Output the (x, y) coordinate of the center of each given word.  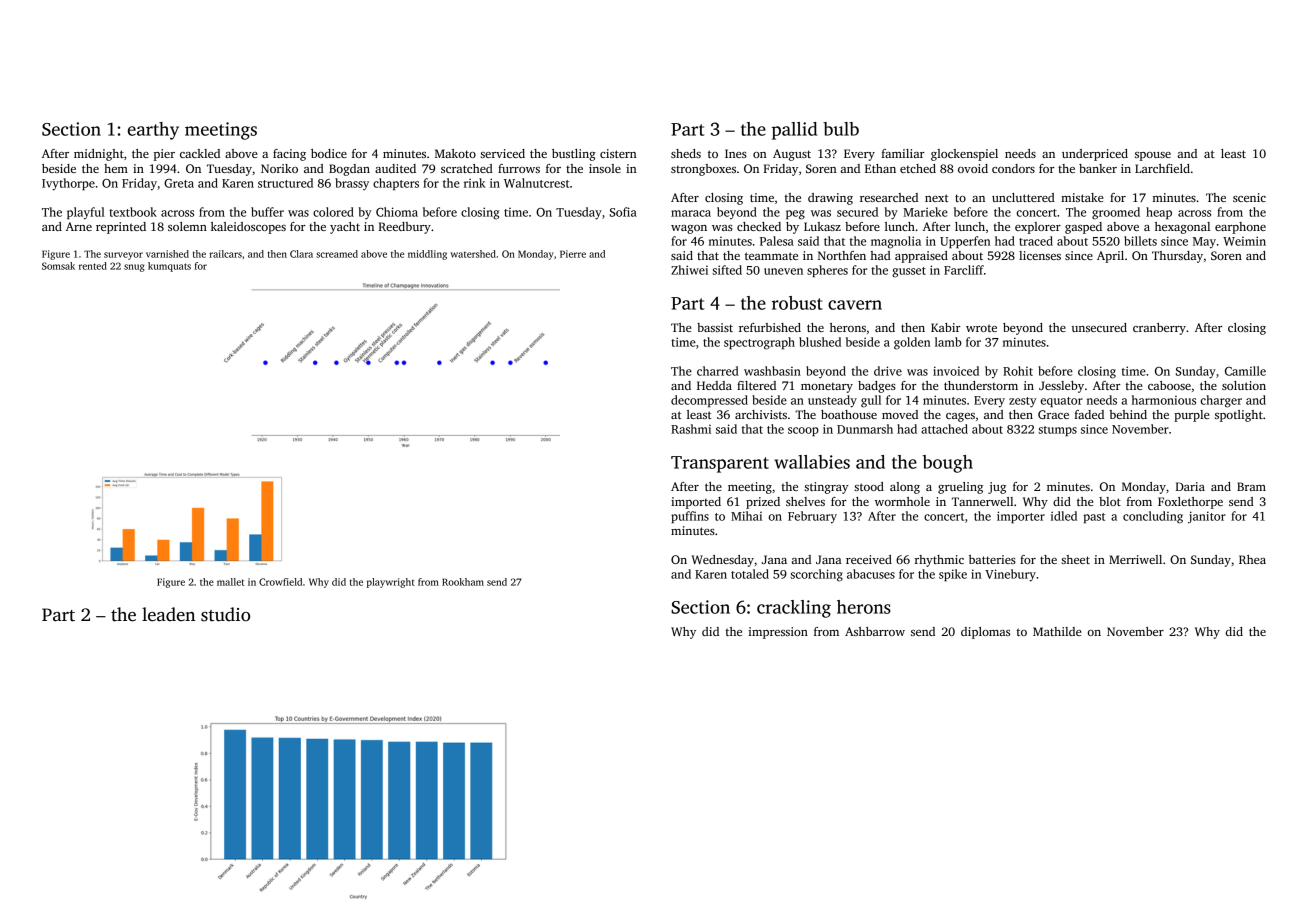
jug (997, 488)
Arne (79, 226)
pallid (794, 131)
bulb (841, 129)
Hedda (714, 385)
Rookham (463, 582)
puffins (690, 517)
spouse (1153, 156)
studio (225, 614)
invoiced (956, 371)
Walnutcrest (536, 183)
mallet (230, 582)
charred (718, 371)
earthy (153, 131)
